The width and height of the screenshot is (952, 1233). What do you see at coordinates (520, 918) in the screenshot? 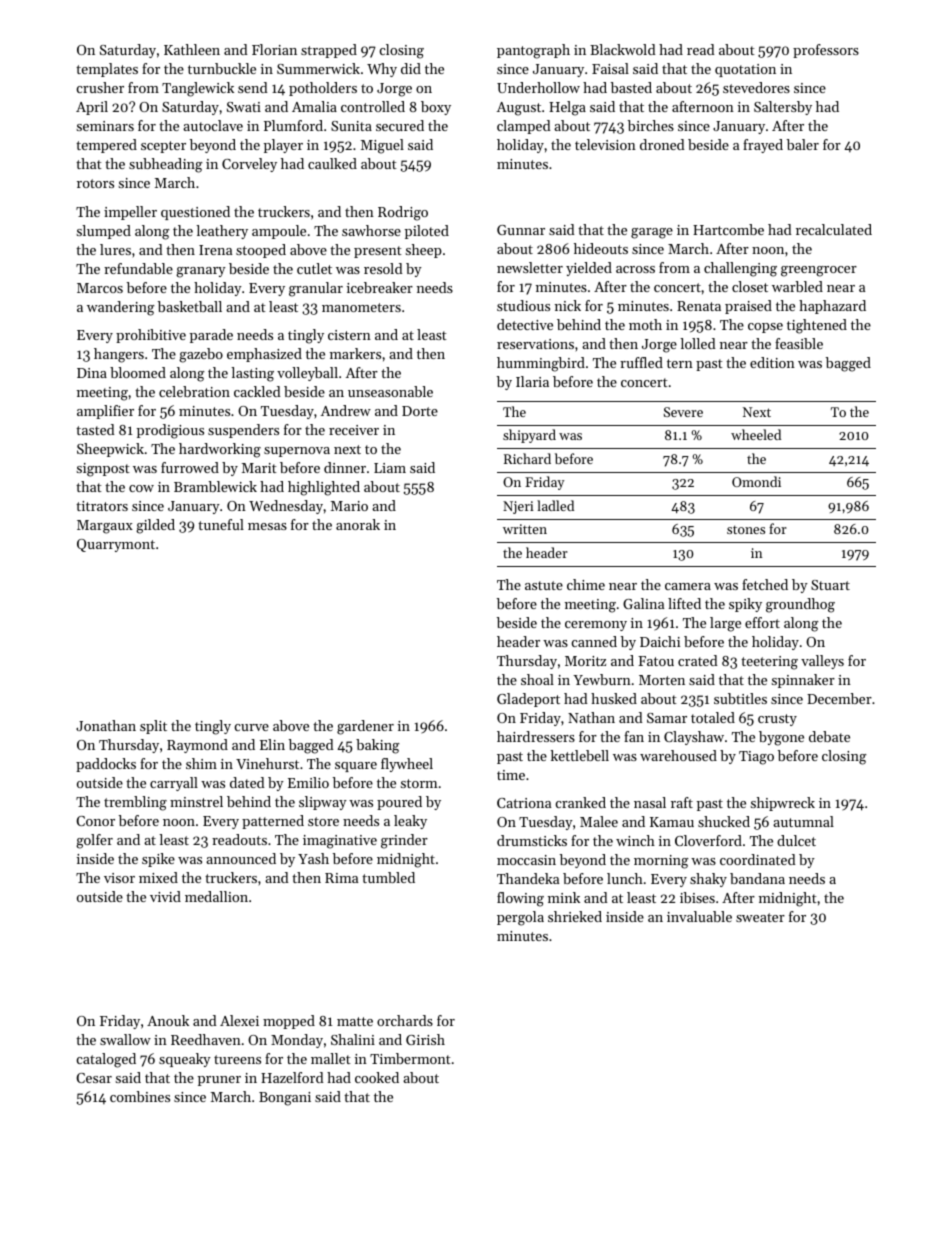
I see `pergola` at bounding box center [520, 918].
